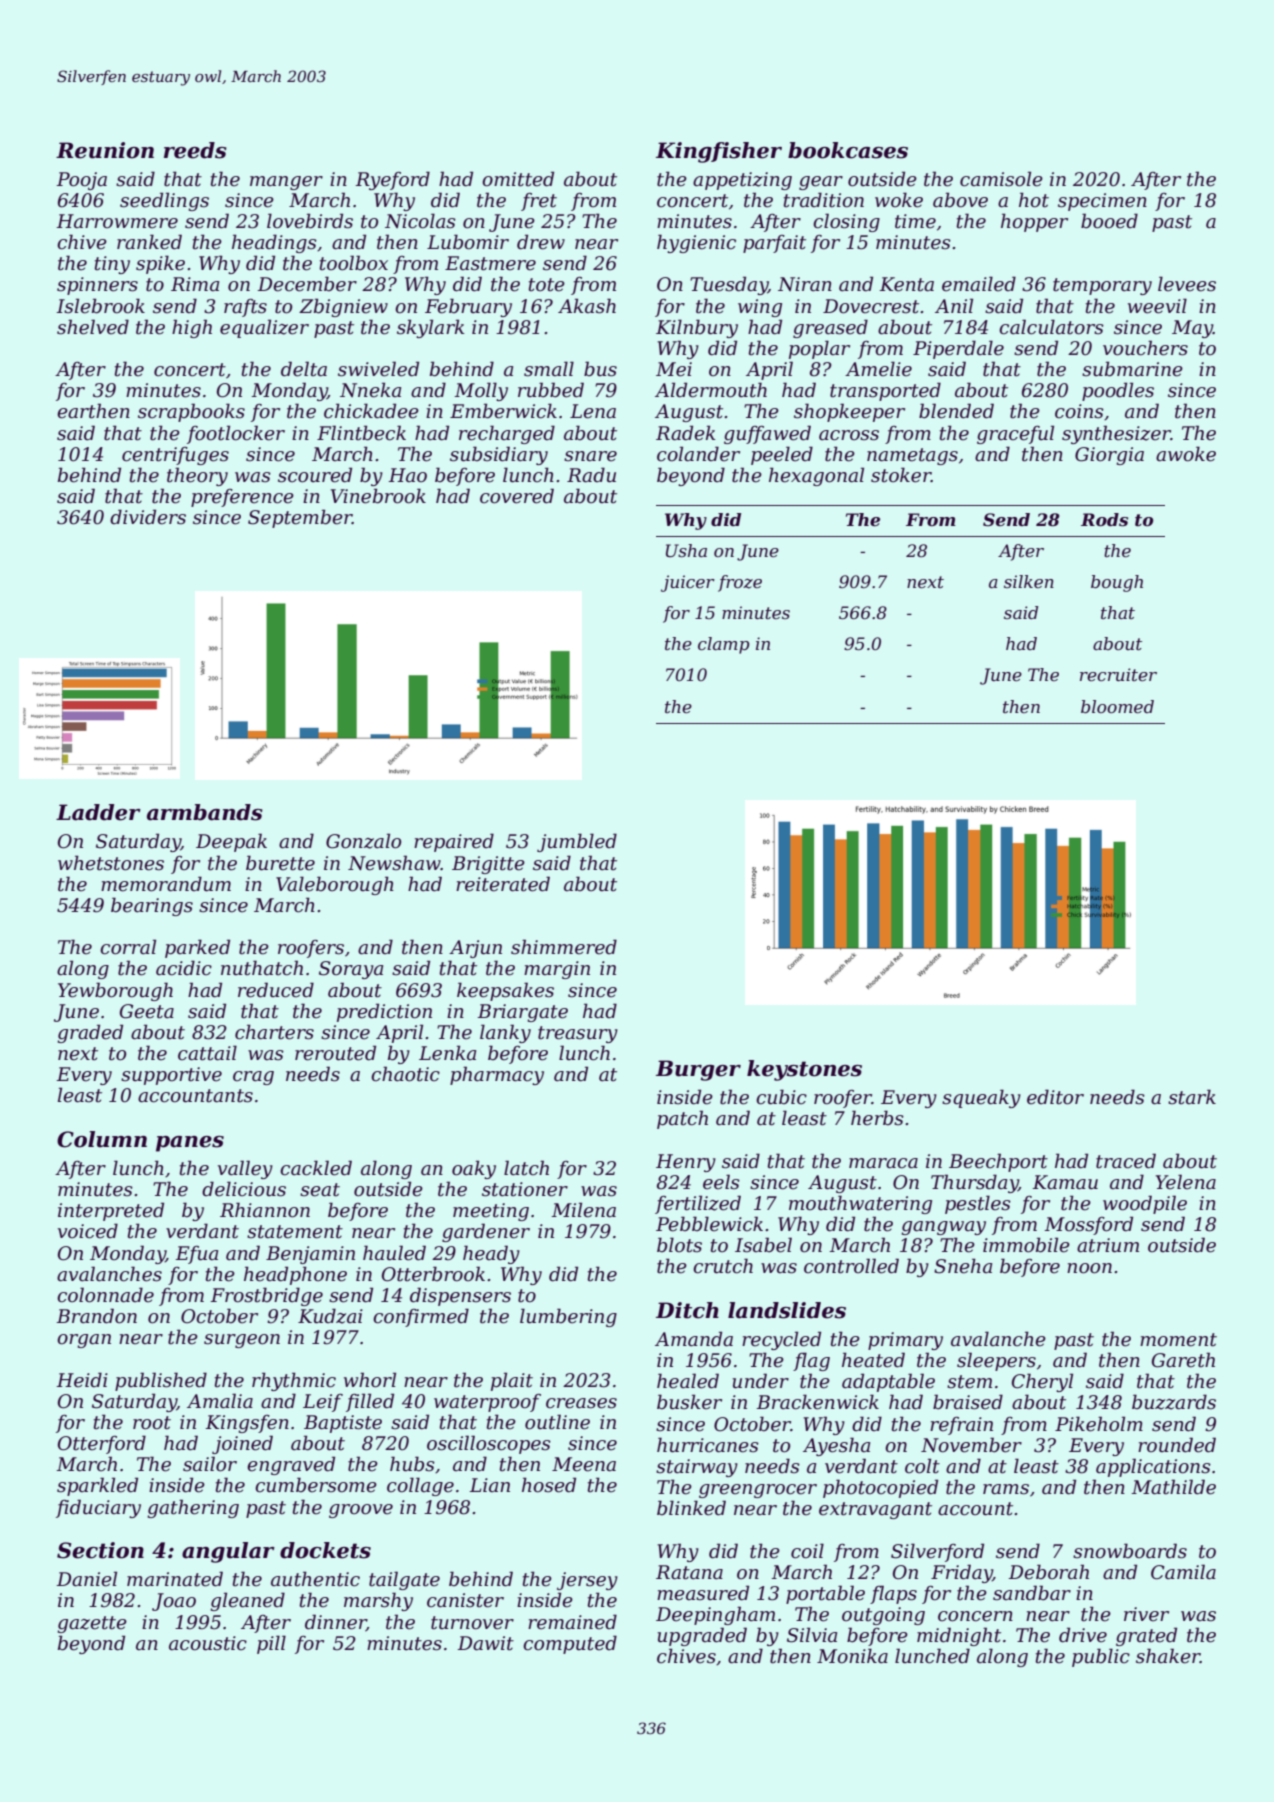 Image resolution: width=1274 pixels, height=1802 pixels. What do you see at coordinates (92, 1624) in the screenshot?
I see `gazette` at bounding box center [92, 1624].
